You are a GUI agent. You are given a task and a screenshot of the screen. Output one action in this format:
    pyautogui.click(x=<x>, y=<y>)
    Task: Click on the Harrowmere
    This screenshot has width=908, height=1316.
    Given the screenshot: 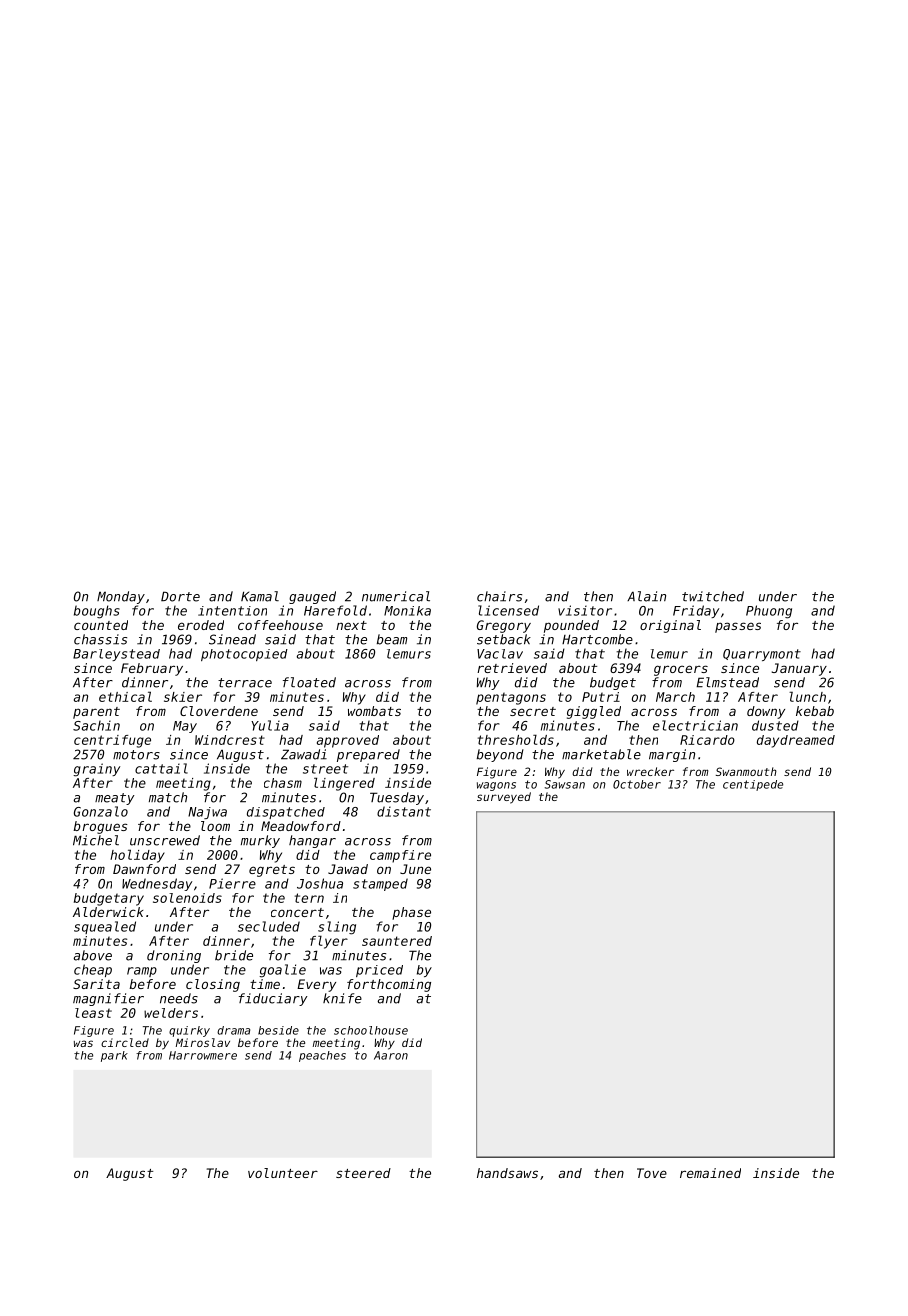 What is the action you would take?
    pyautogui.click(x=203, y=1055)
